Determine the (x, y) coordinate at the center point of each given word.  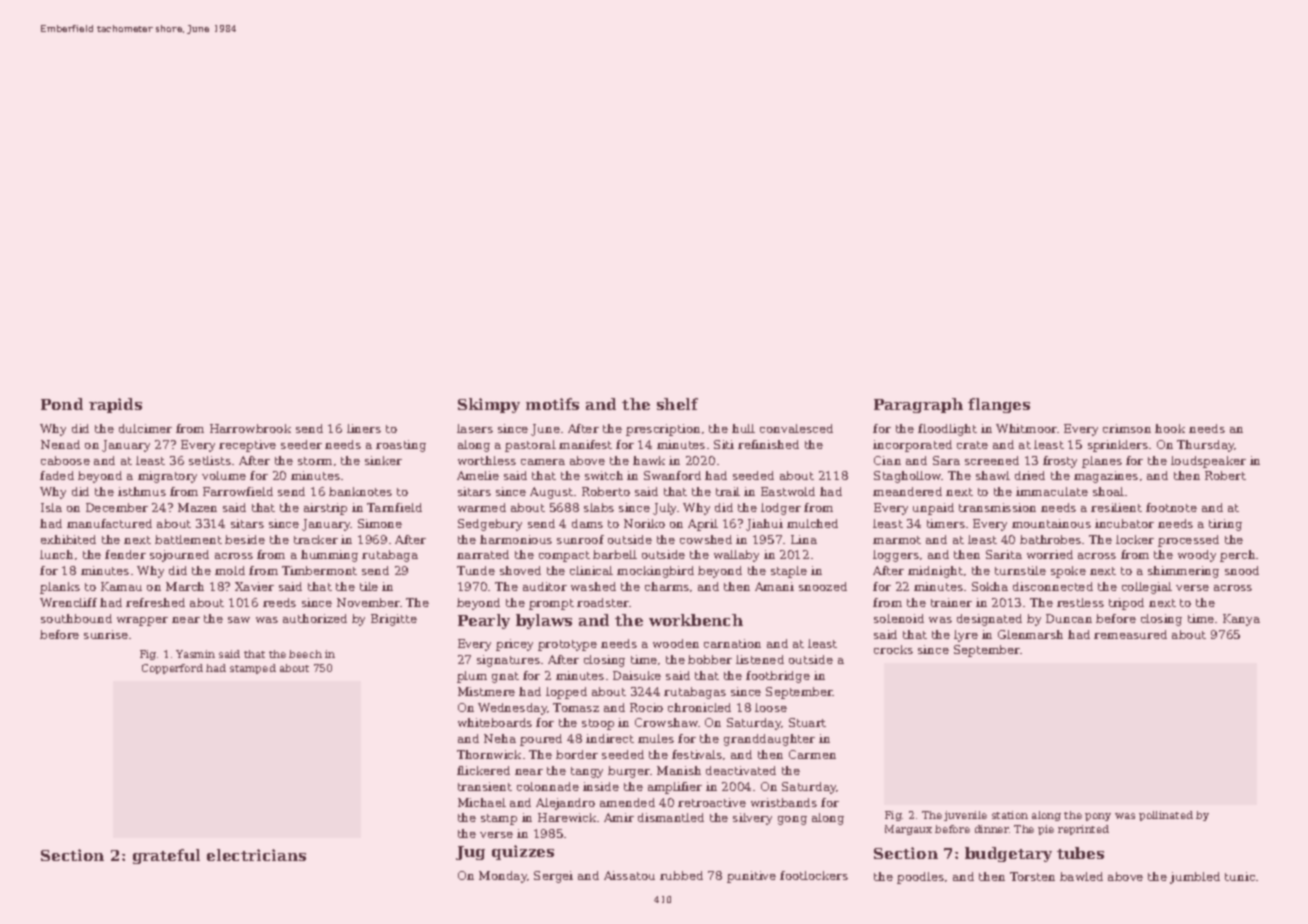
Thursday (1206, 446)
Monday (503, 877)
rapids (115, 405)
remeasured (1130, 634)
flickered (483, 770)
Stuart (807, 722)
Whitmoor (1026, 428)
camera (543, 462)
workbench (696, 620)
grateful (166, 856)
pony (1098, 817)
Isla (51, 507)
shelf (677, 404)
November (368, 602)
